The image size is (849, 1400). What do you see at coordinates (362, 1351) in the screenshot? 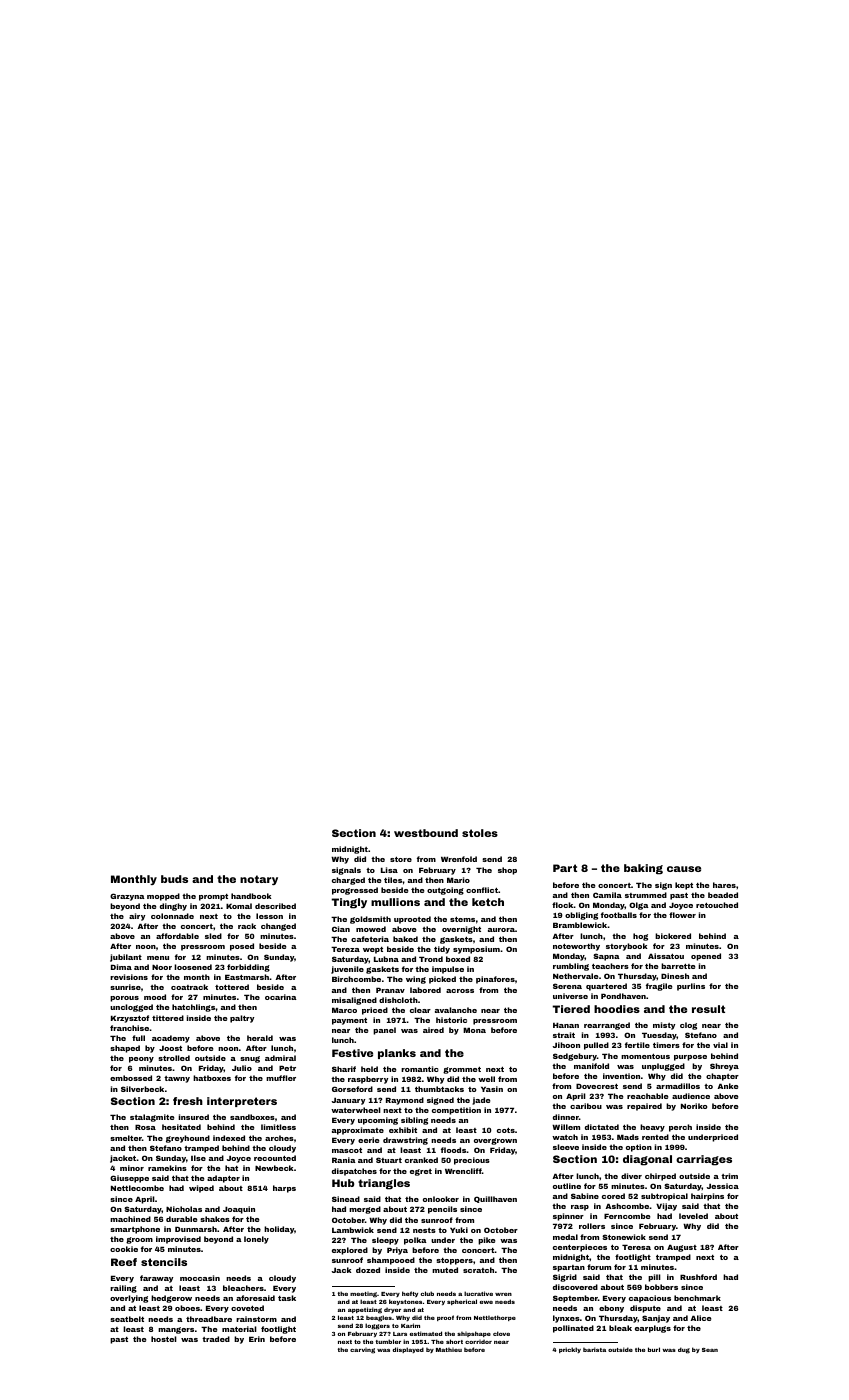
I see `carving` at bounding box center [362, 1351].
